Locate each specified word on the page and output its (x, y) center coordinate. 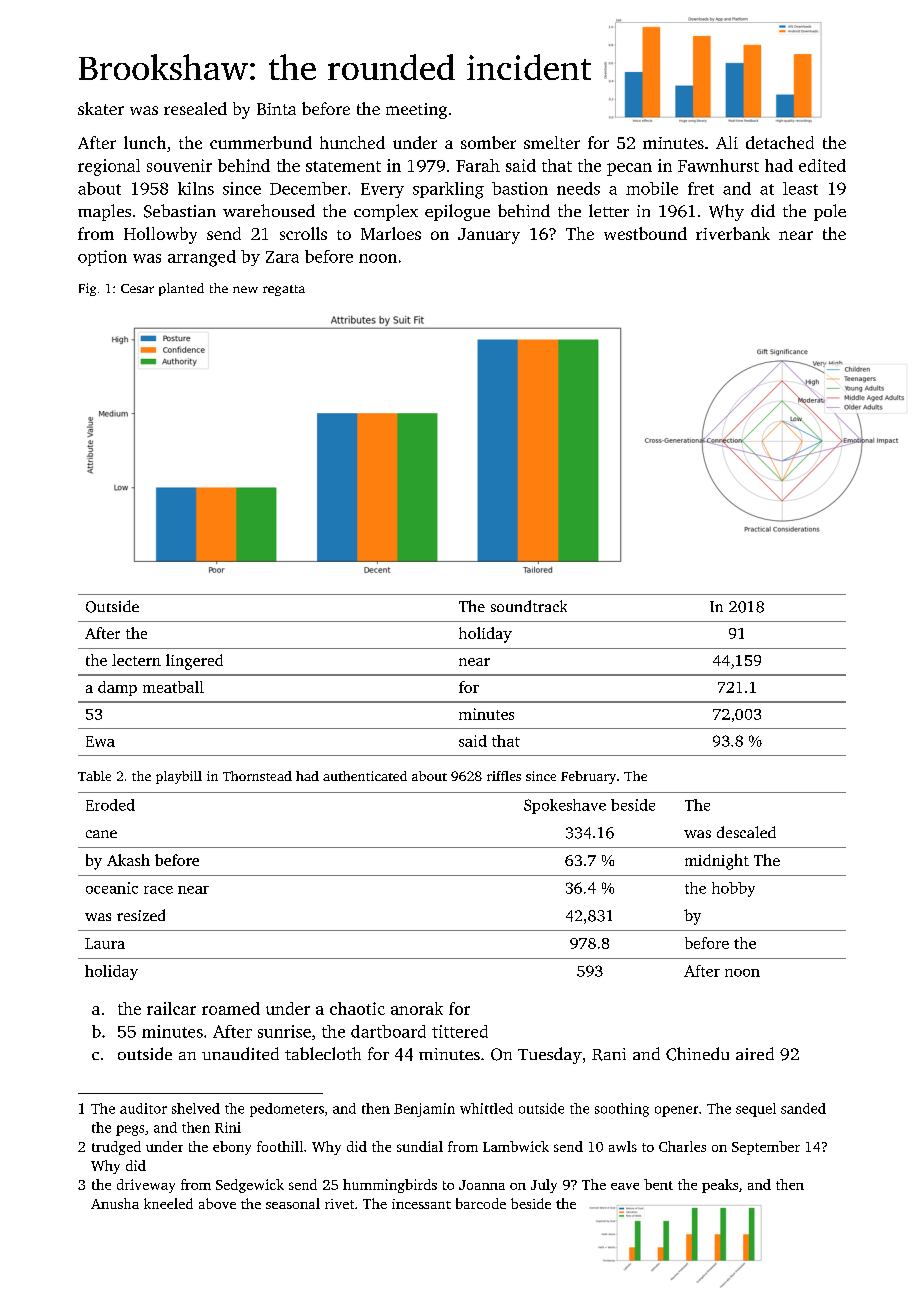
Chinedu (697, 1054)
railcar (171, 1008)
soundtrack (529, 606)
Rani (609, 1054)
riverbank (733, 233)
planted (181, 289)
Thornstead (257, 776)
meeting (416, 111)
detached (780, 142)
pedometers (287, 1110)
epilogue (457, 212)
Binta (276, 109)
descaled (746, 832)
